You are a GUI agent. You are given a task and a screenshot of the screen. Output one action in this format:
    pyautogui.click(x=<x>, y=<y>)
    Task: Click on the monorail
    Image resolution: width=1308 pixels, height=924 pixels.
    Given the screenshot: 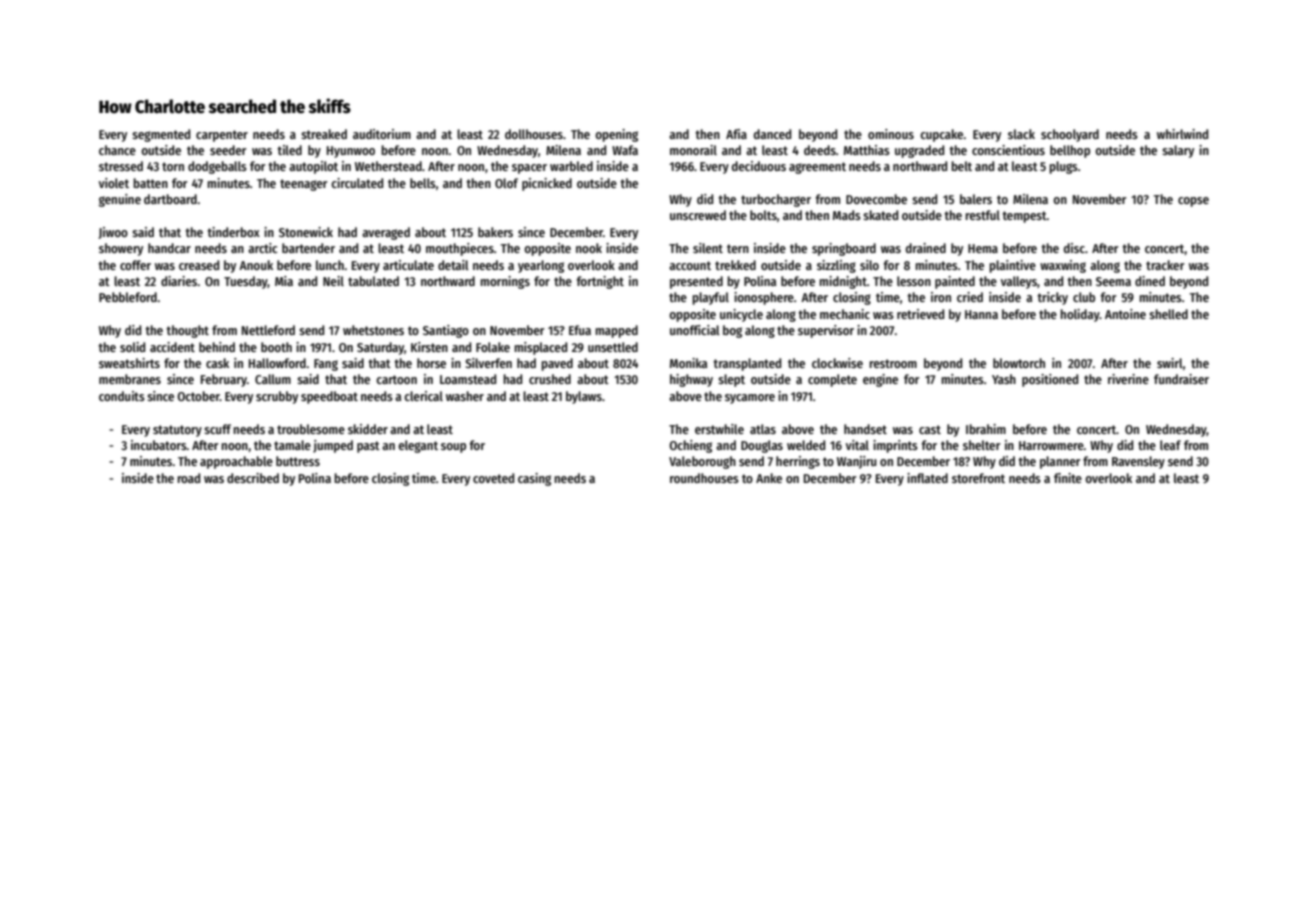 What is the action you would take?
    pyautogui.click(x=693, y=150)
